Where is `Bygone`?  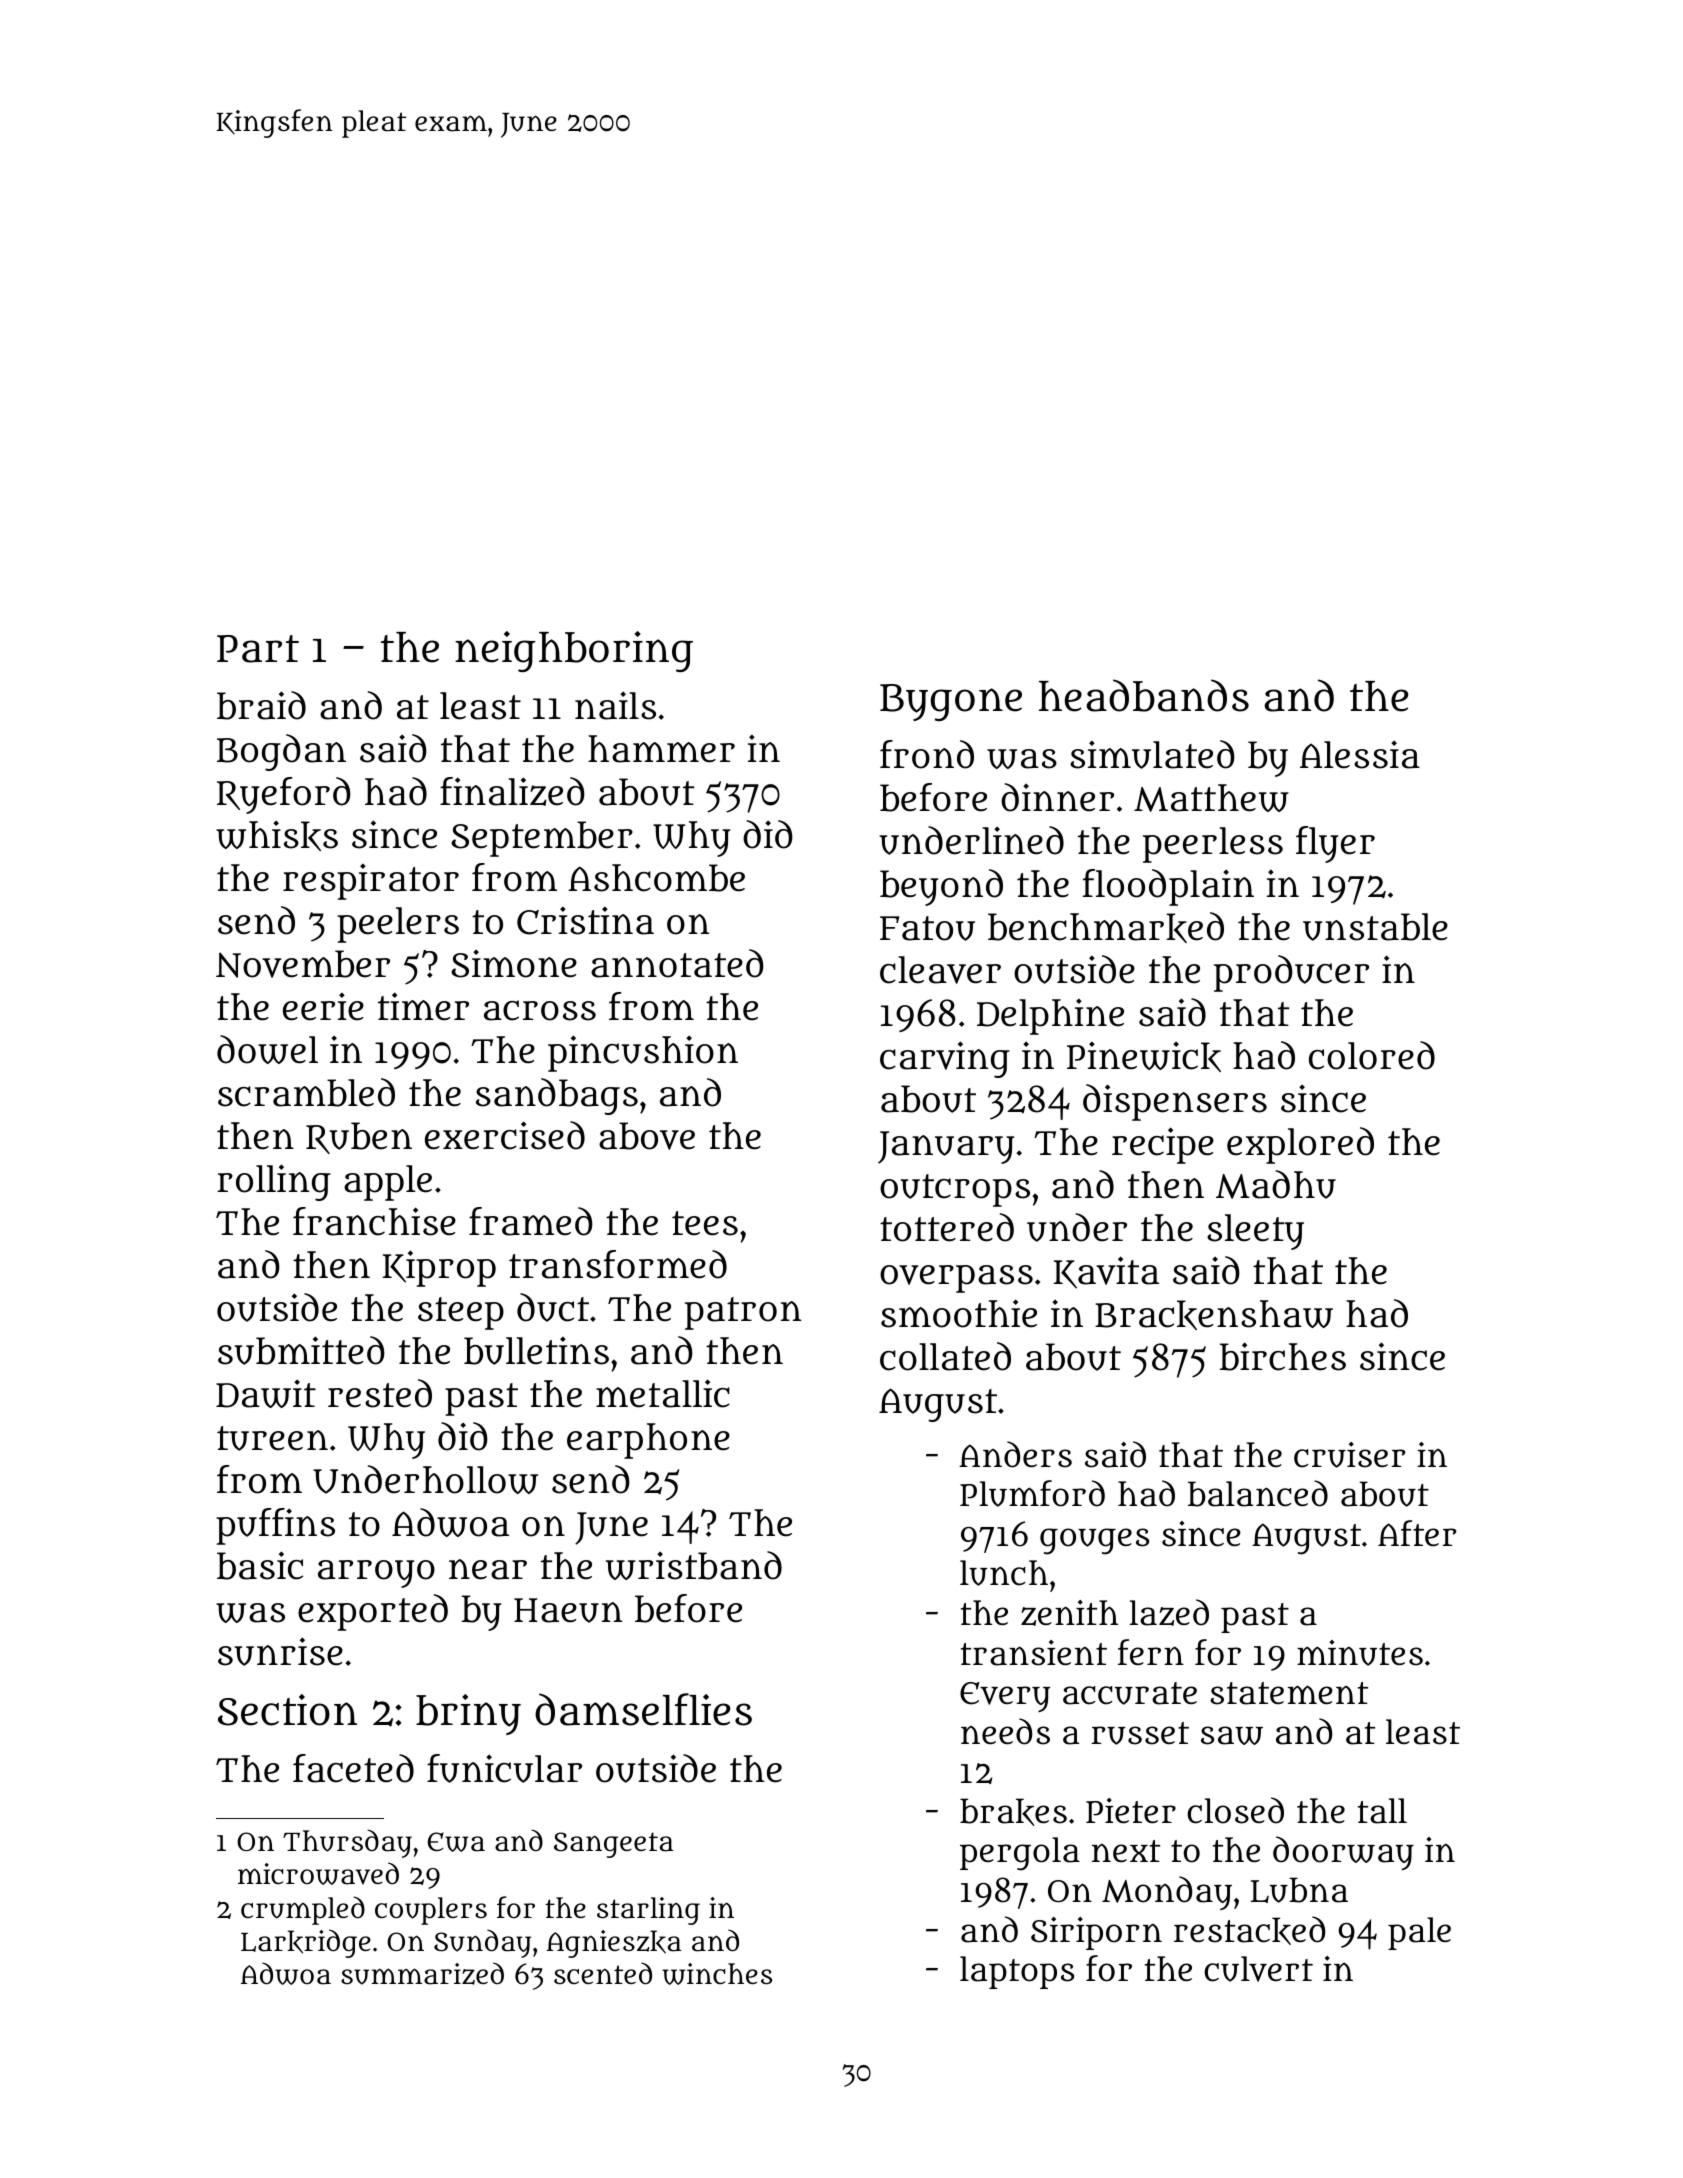
Bygone is located at coordinates (951, 702).
